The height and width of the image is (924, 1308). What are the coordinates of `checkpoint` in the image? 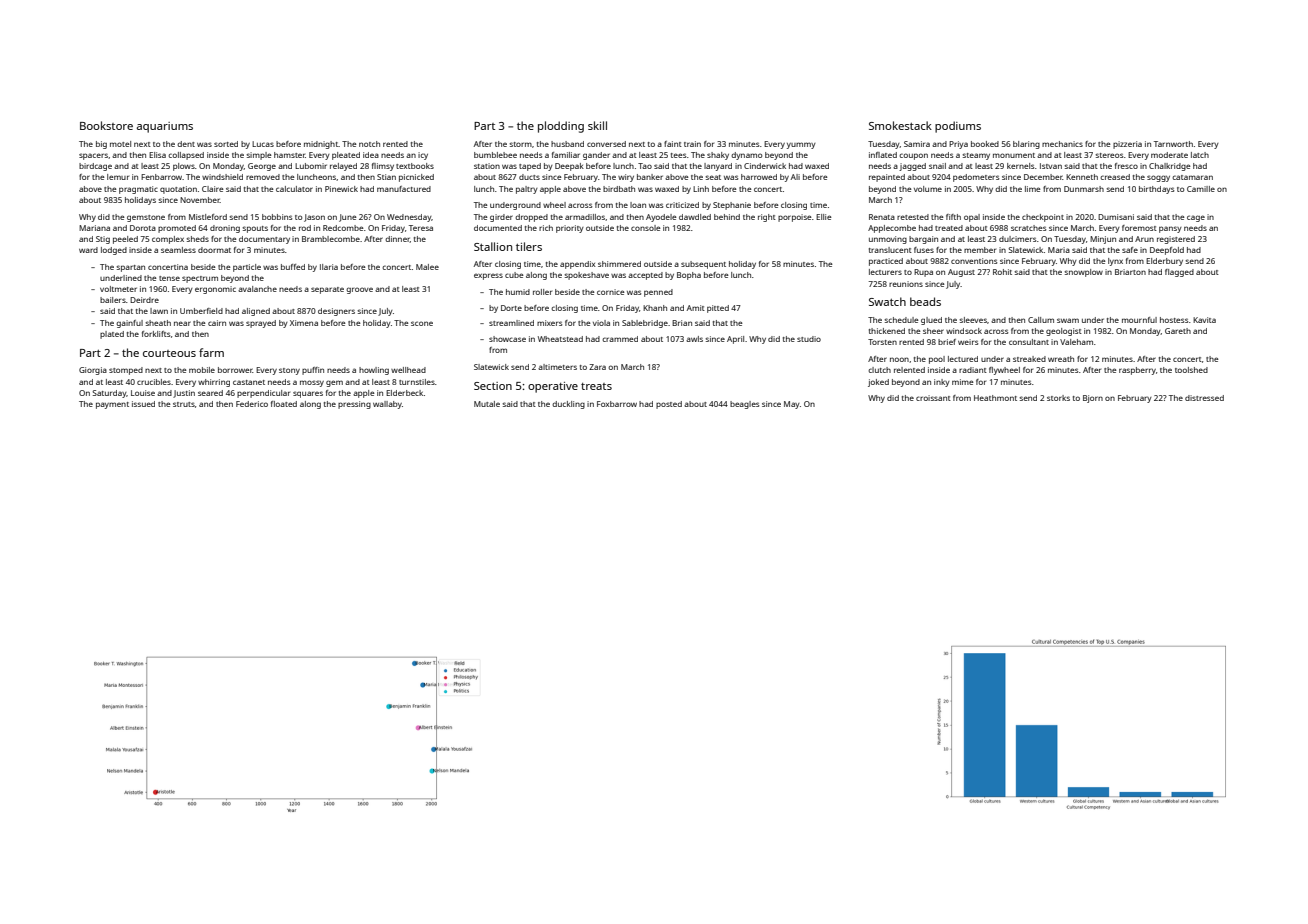 It's located at (1043, 218).
